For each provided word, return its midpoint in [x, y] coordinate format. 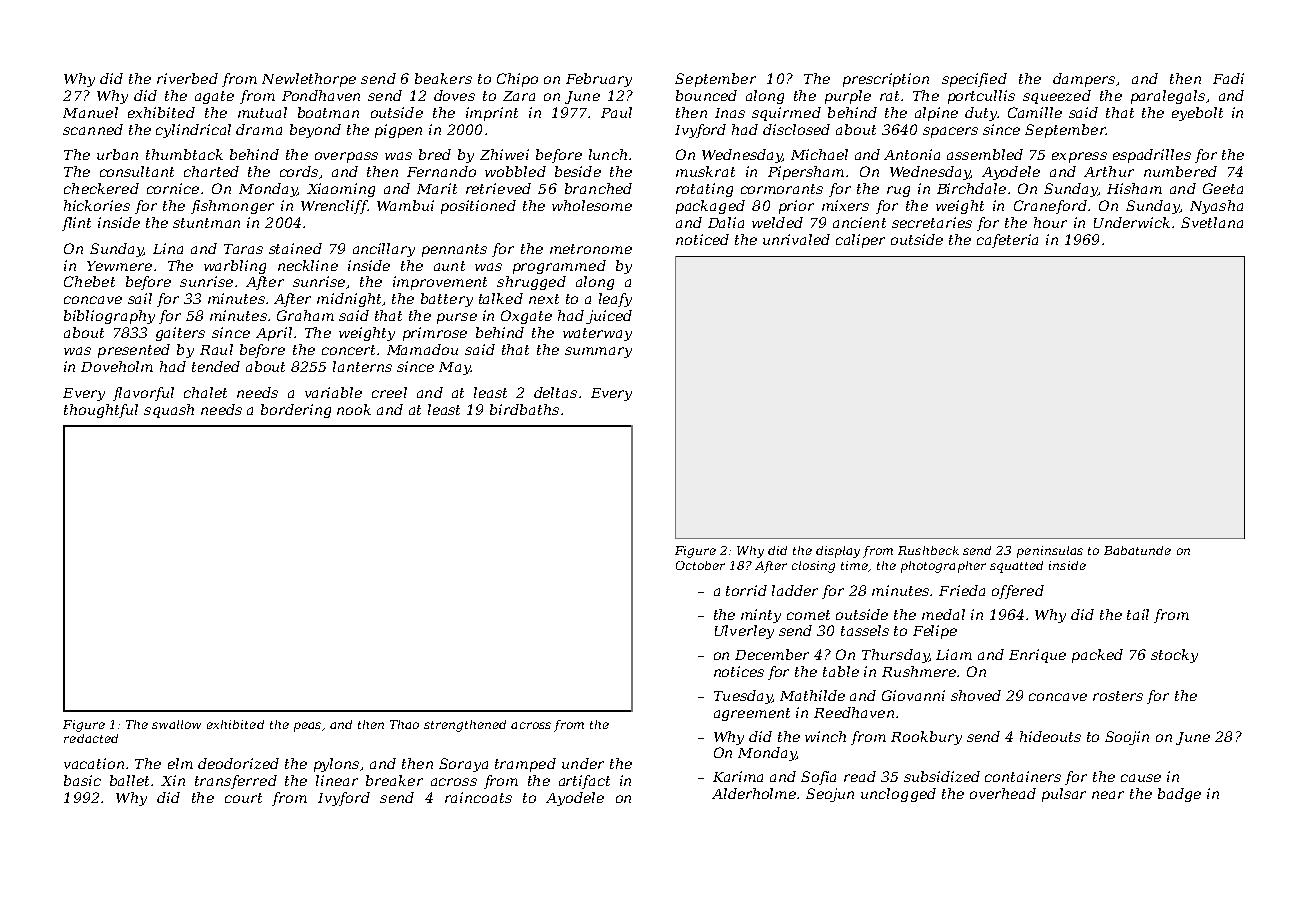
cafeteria [1007, 241]
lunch [608, 154]
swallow [176, 724]
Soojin [1127, 738]
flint [76, 224]
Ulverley [744, 632]
